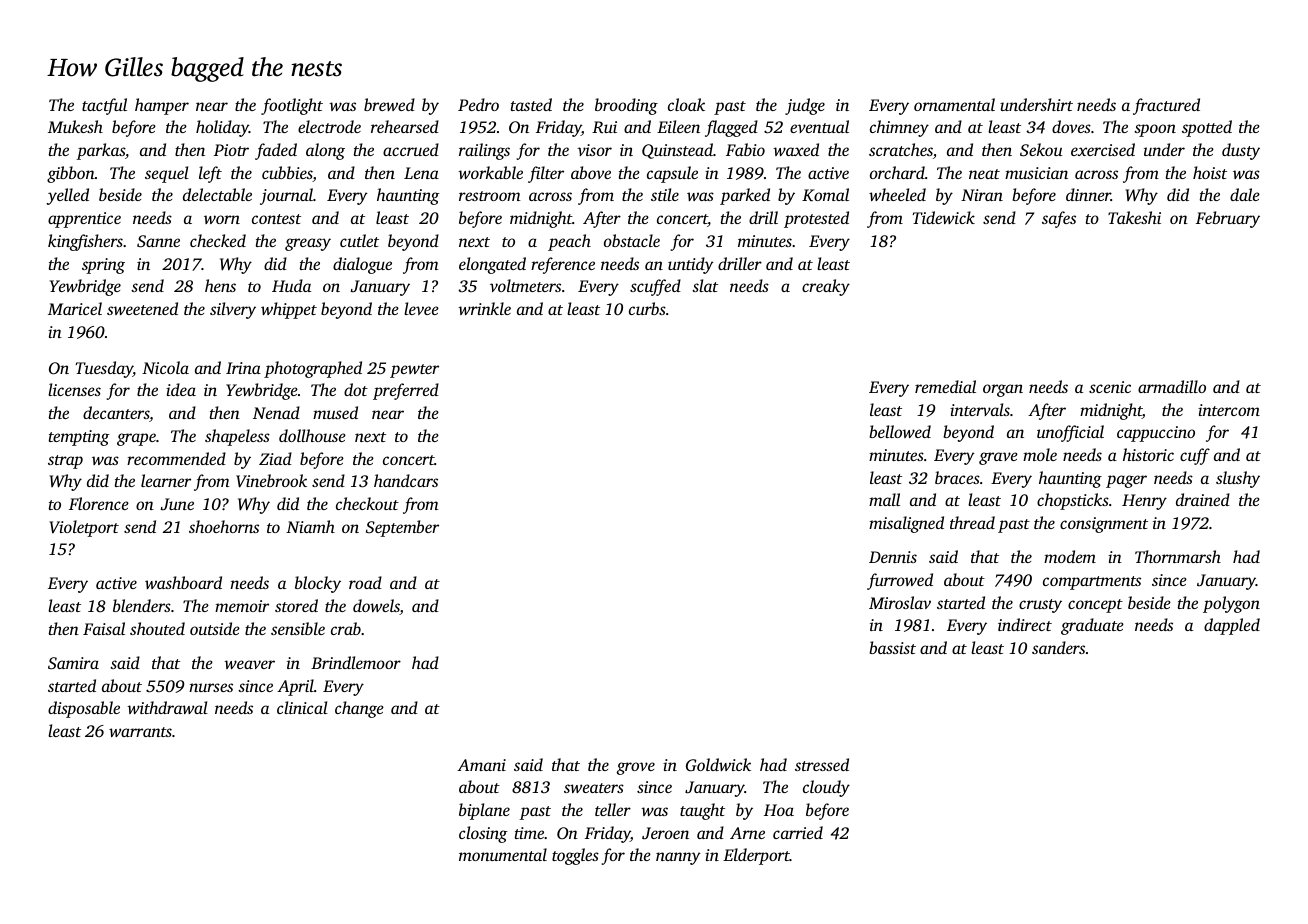  Describe the element at coordinates (826, 788) in the screenshot. I see `cloudy` at that location.
